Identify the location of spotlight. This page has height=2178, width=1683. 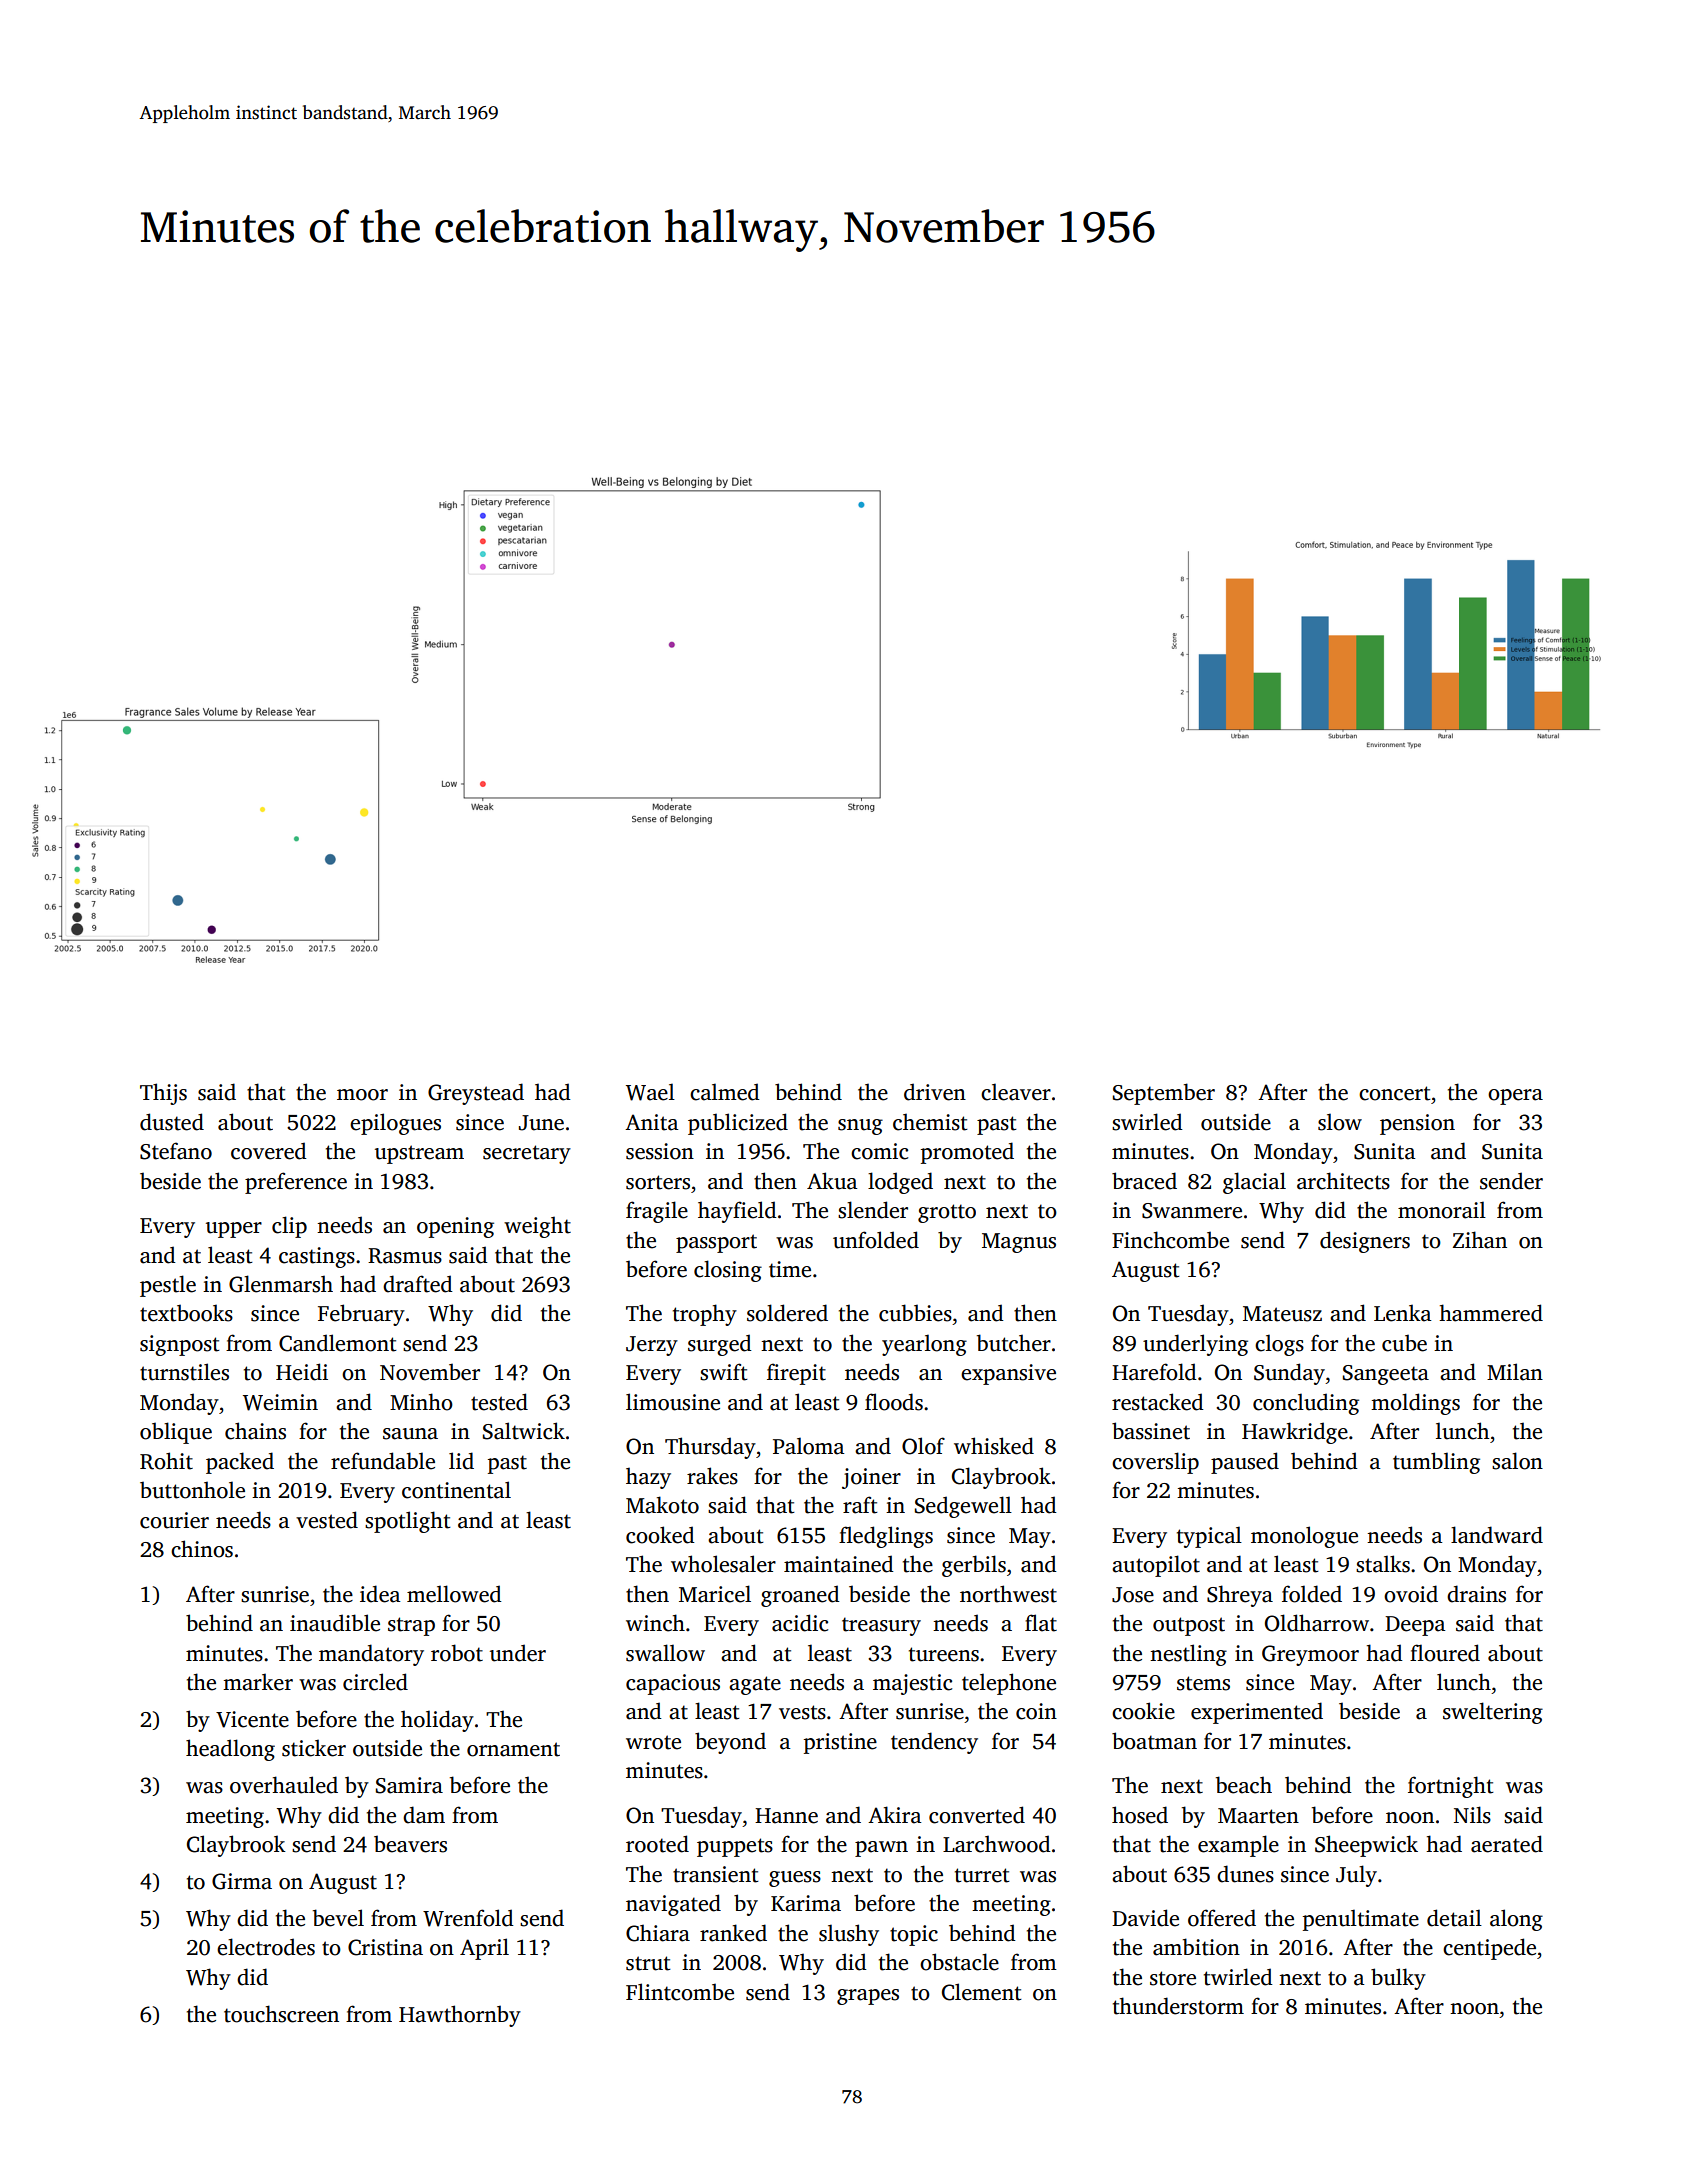
(408, 1522).
